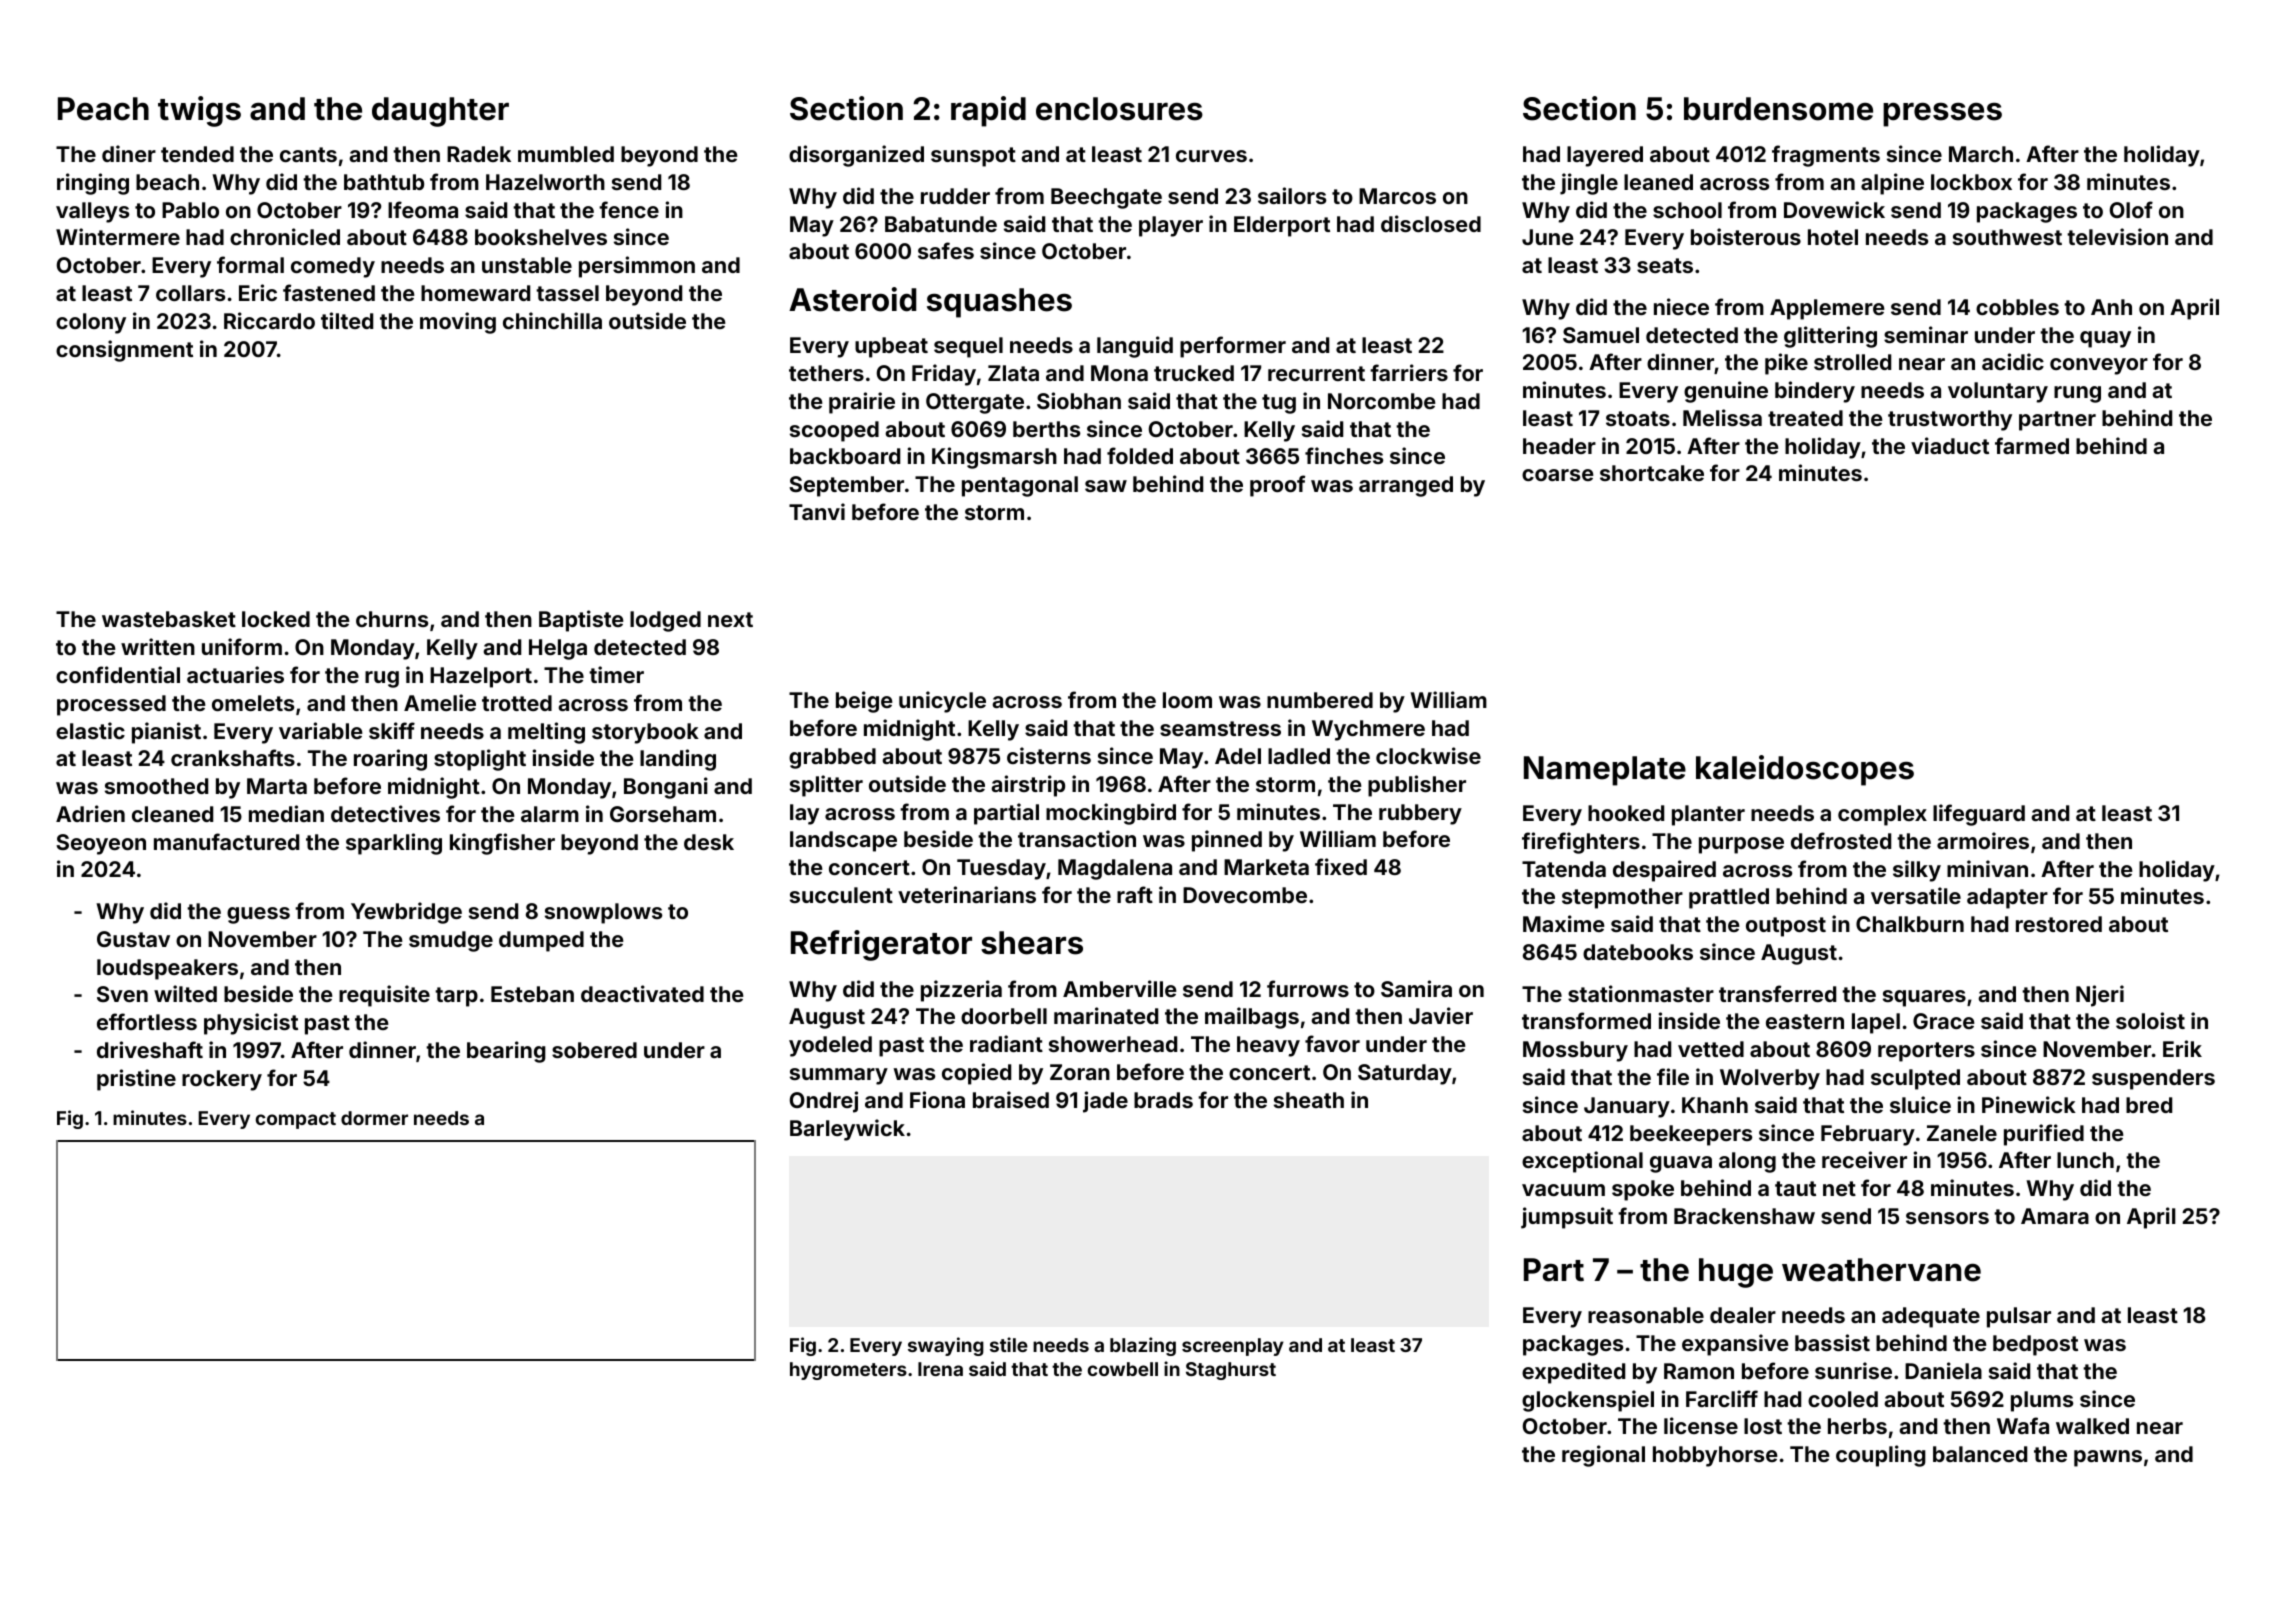  What do you see at coordinates (374, 1118) in the screenshot?
I see `dormer` at bounding box center [374, 1118].
